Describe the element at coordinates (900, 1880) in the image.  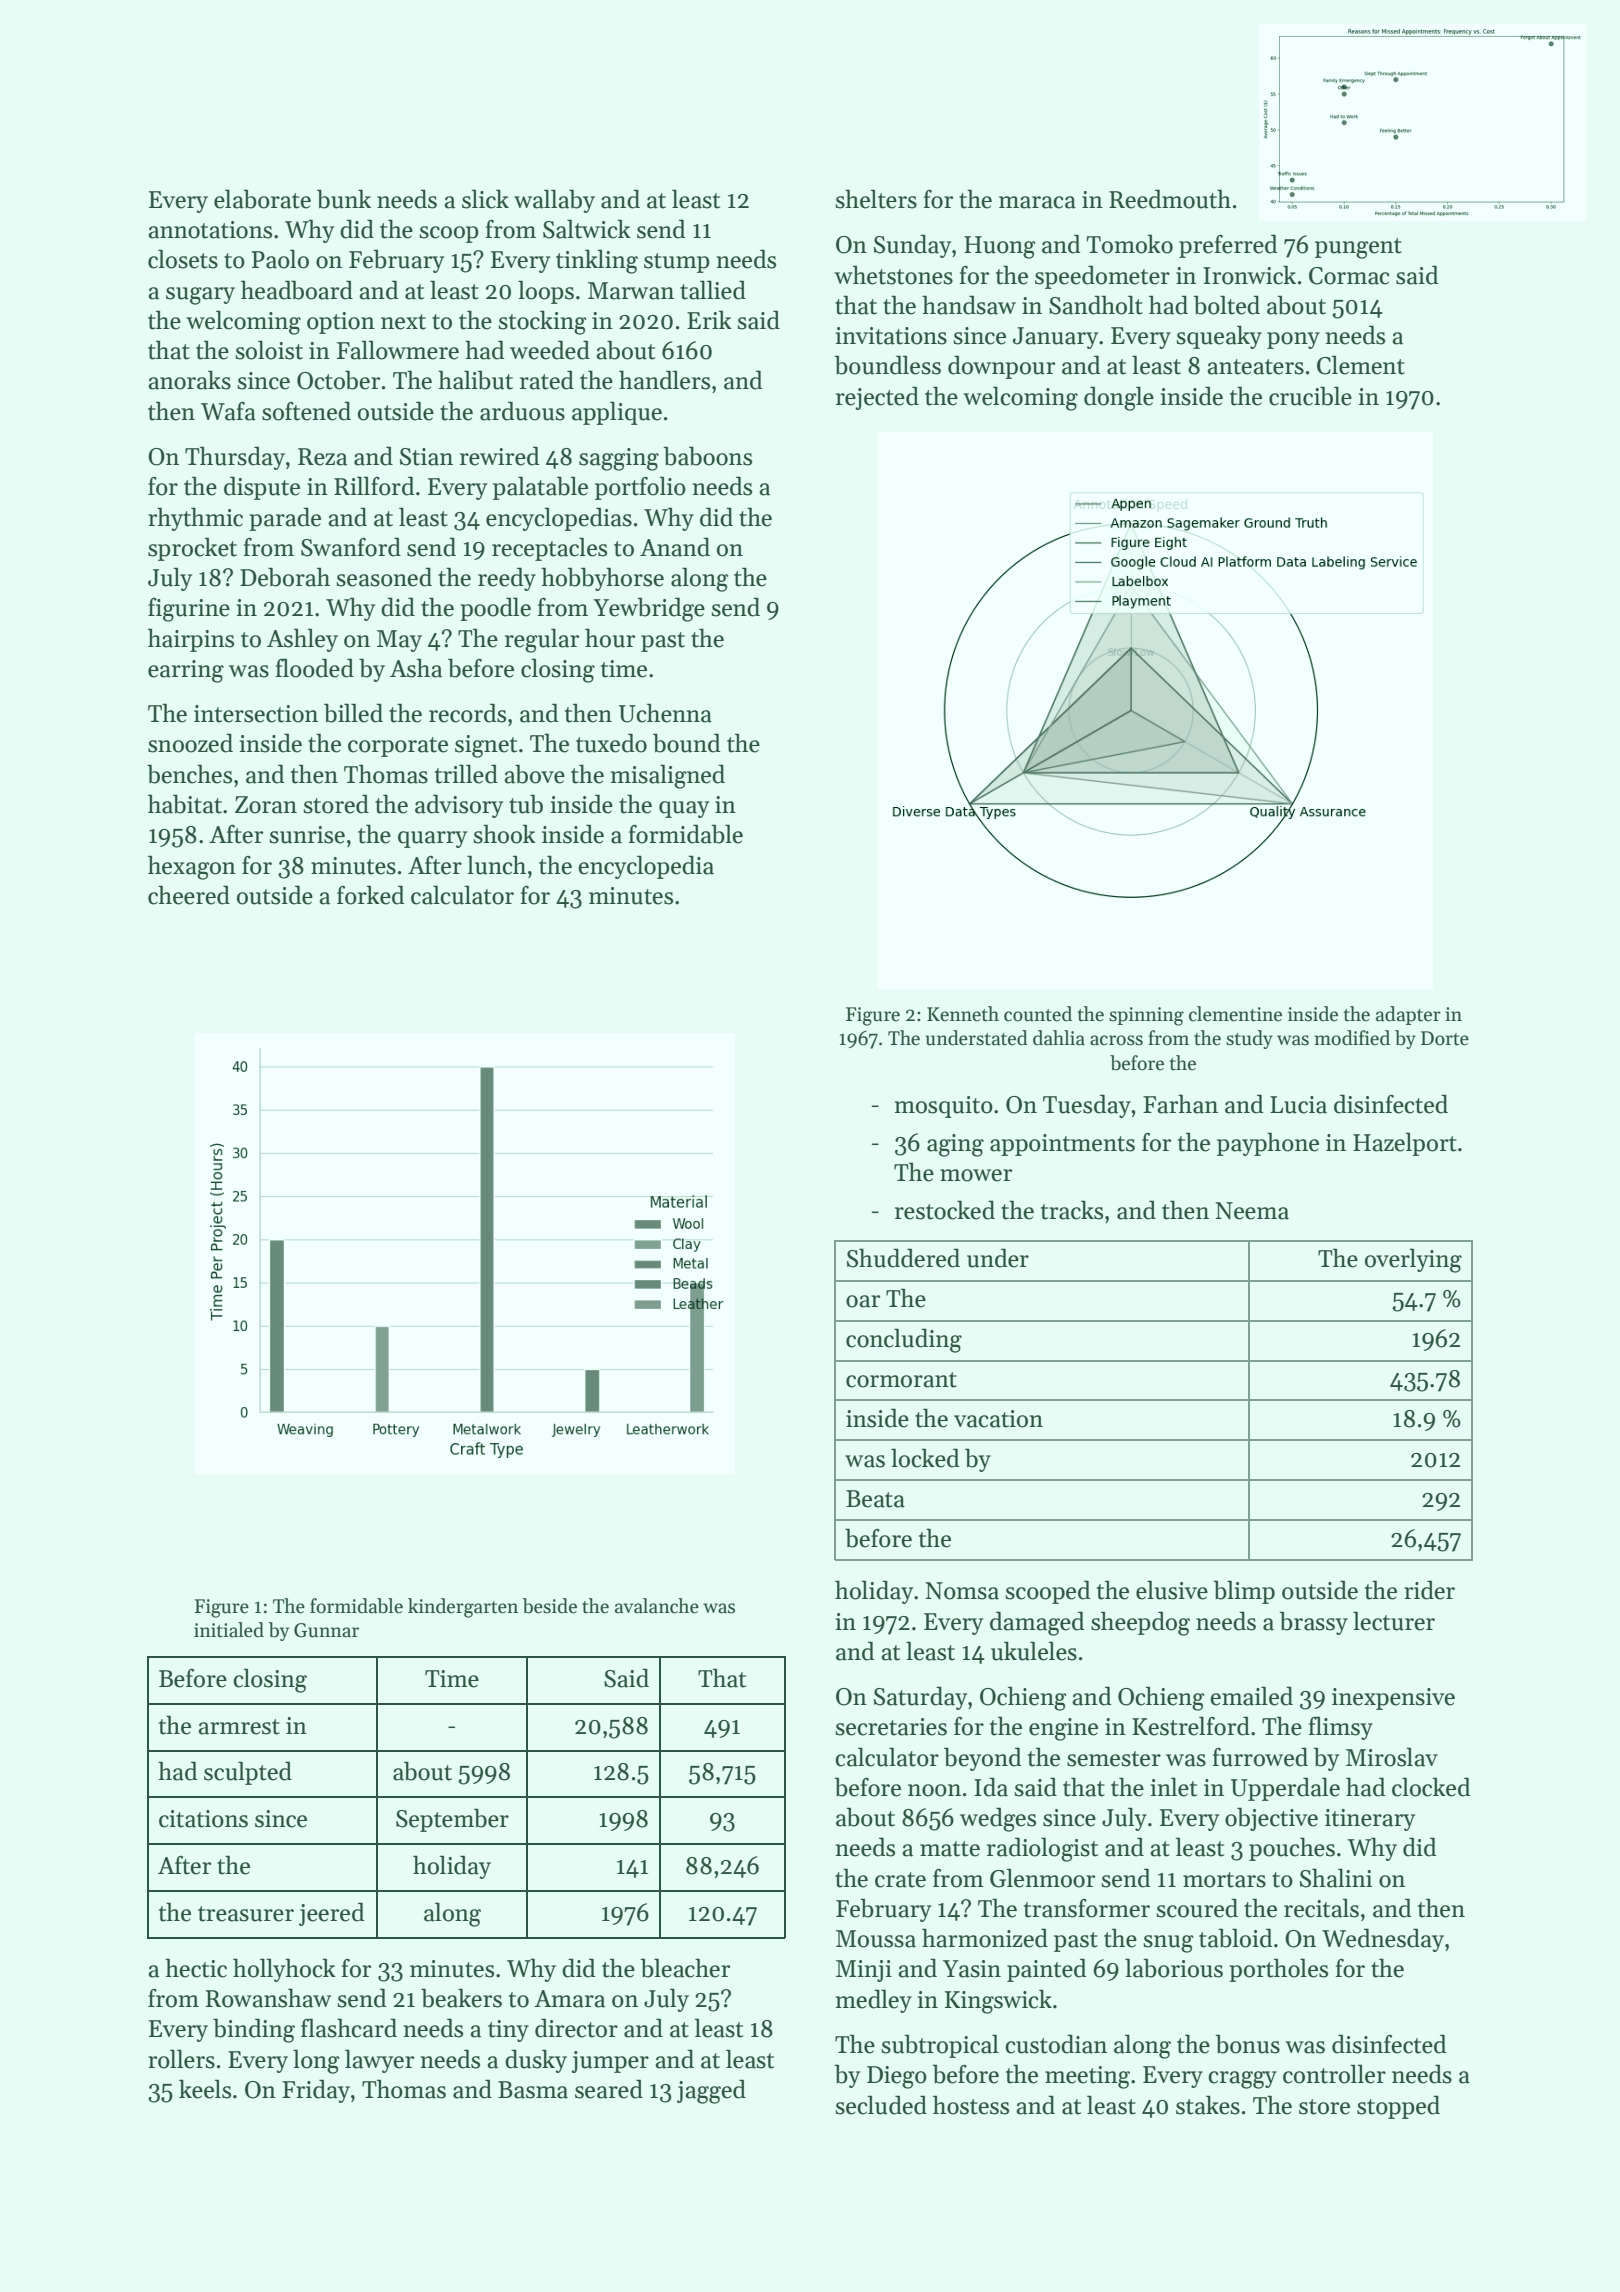
I see `crate` at that location.
